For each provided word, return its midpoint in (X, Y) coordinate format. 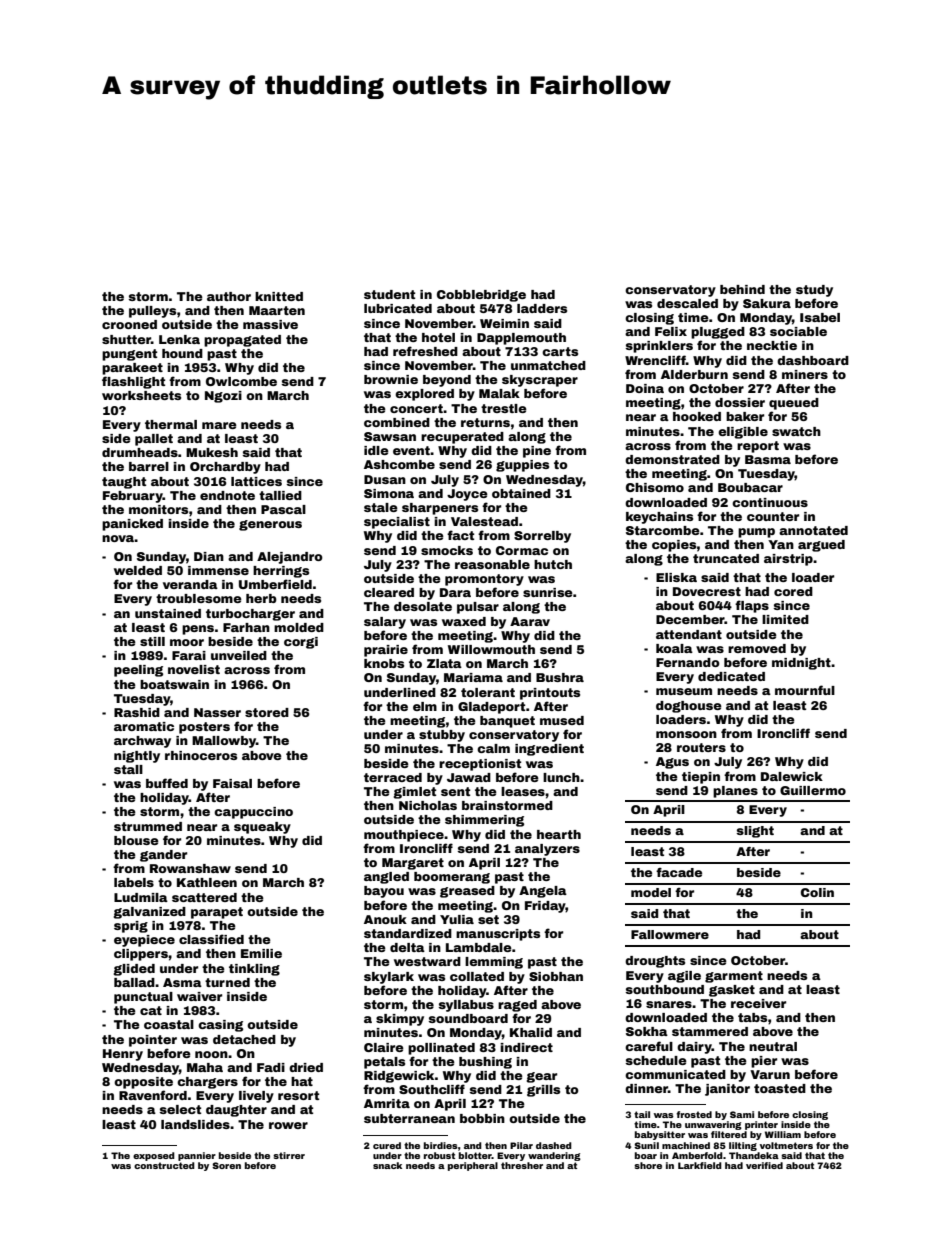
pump (756, 533)
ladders (542, 308)
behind (742, 289)
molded (299, 627)
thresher (522, 1165)
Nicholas (428, 805)
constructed (164, 1165)
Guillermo (813, 790)
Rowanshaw (190, 868)
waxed (464, 621)
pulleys (152, 312)
